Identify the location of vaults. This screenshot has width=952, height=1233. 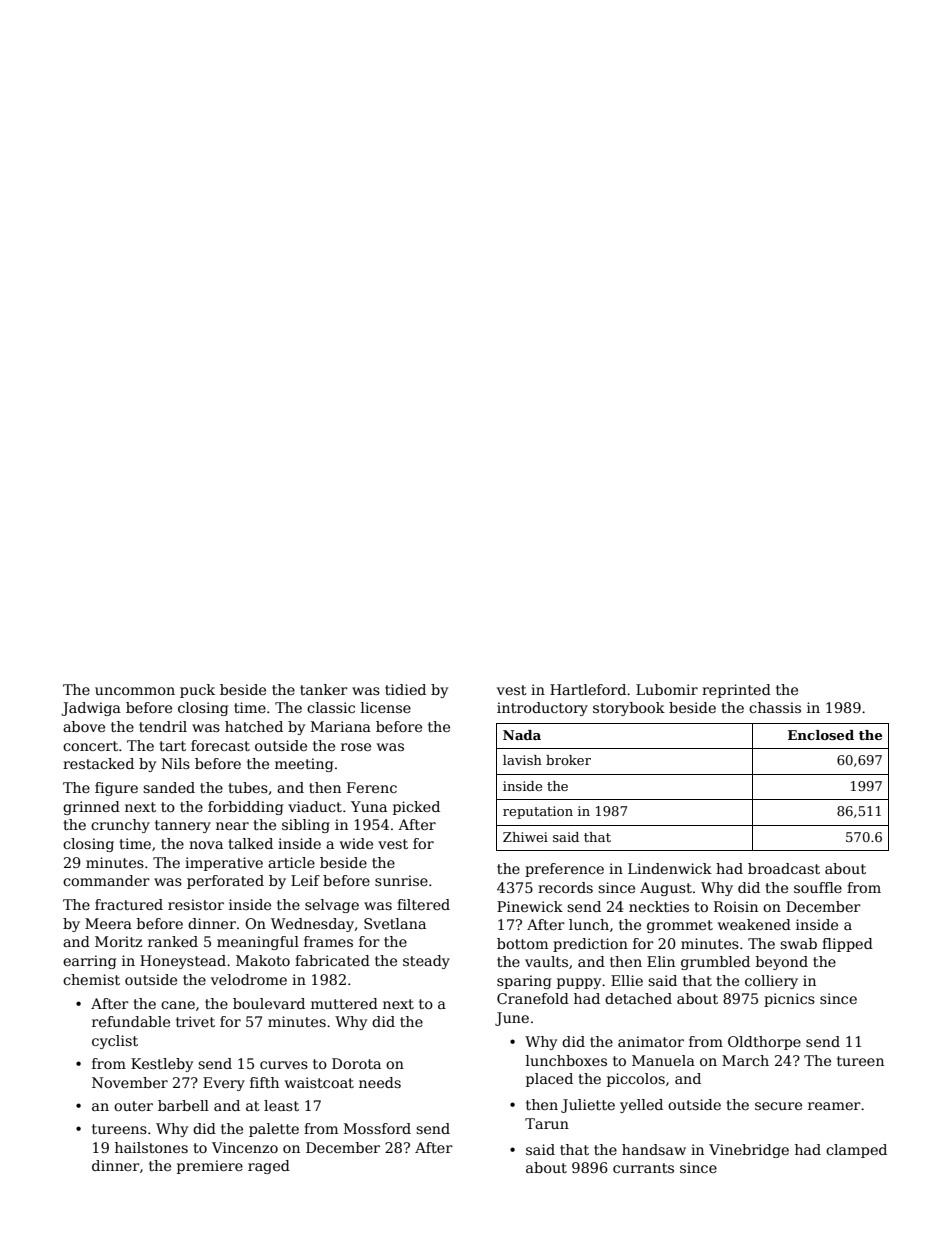
(546, 961).
